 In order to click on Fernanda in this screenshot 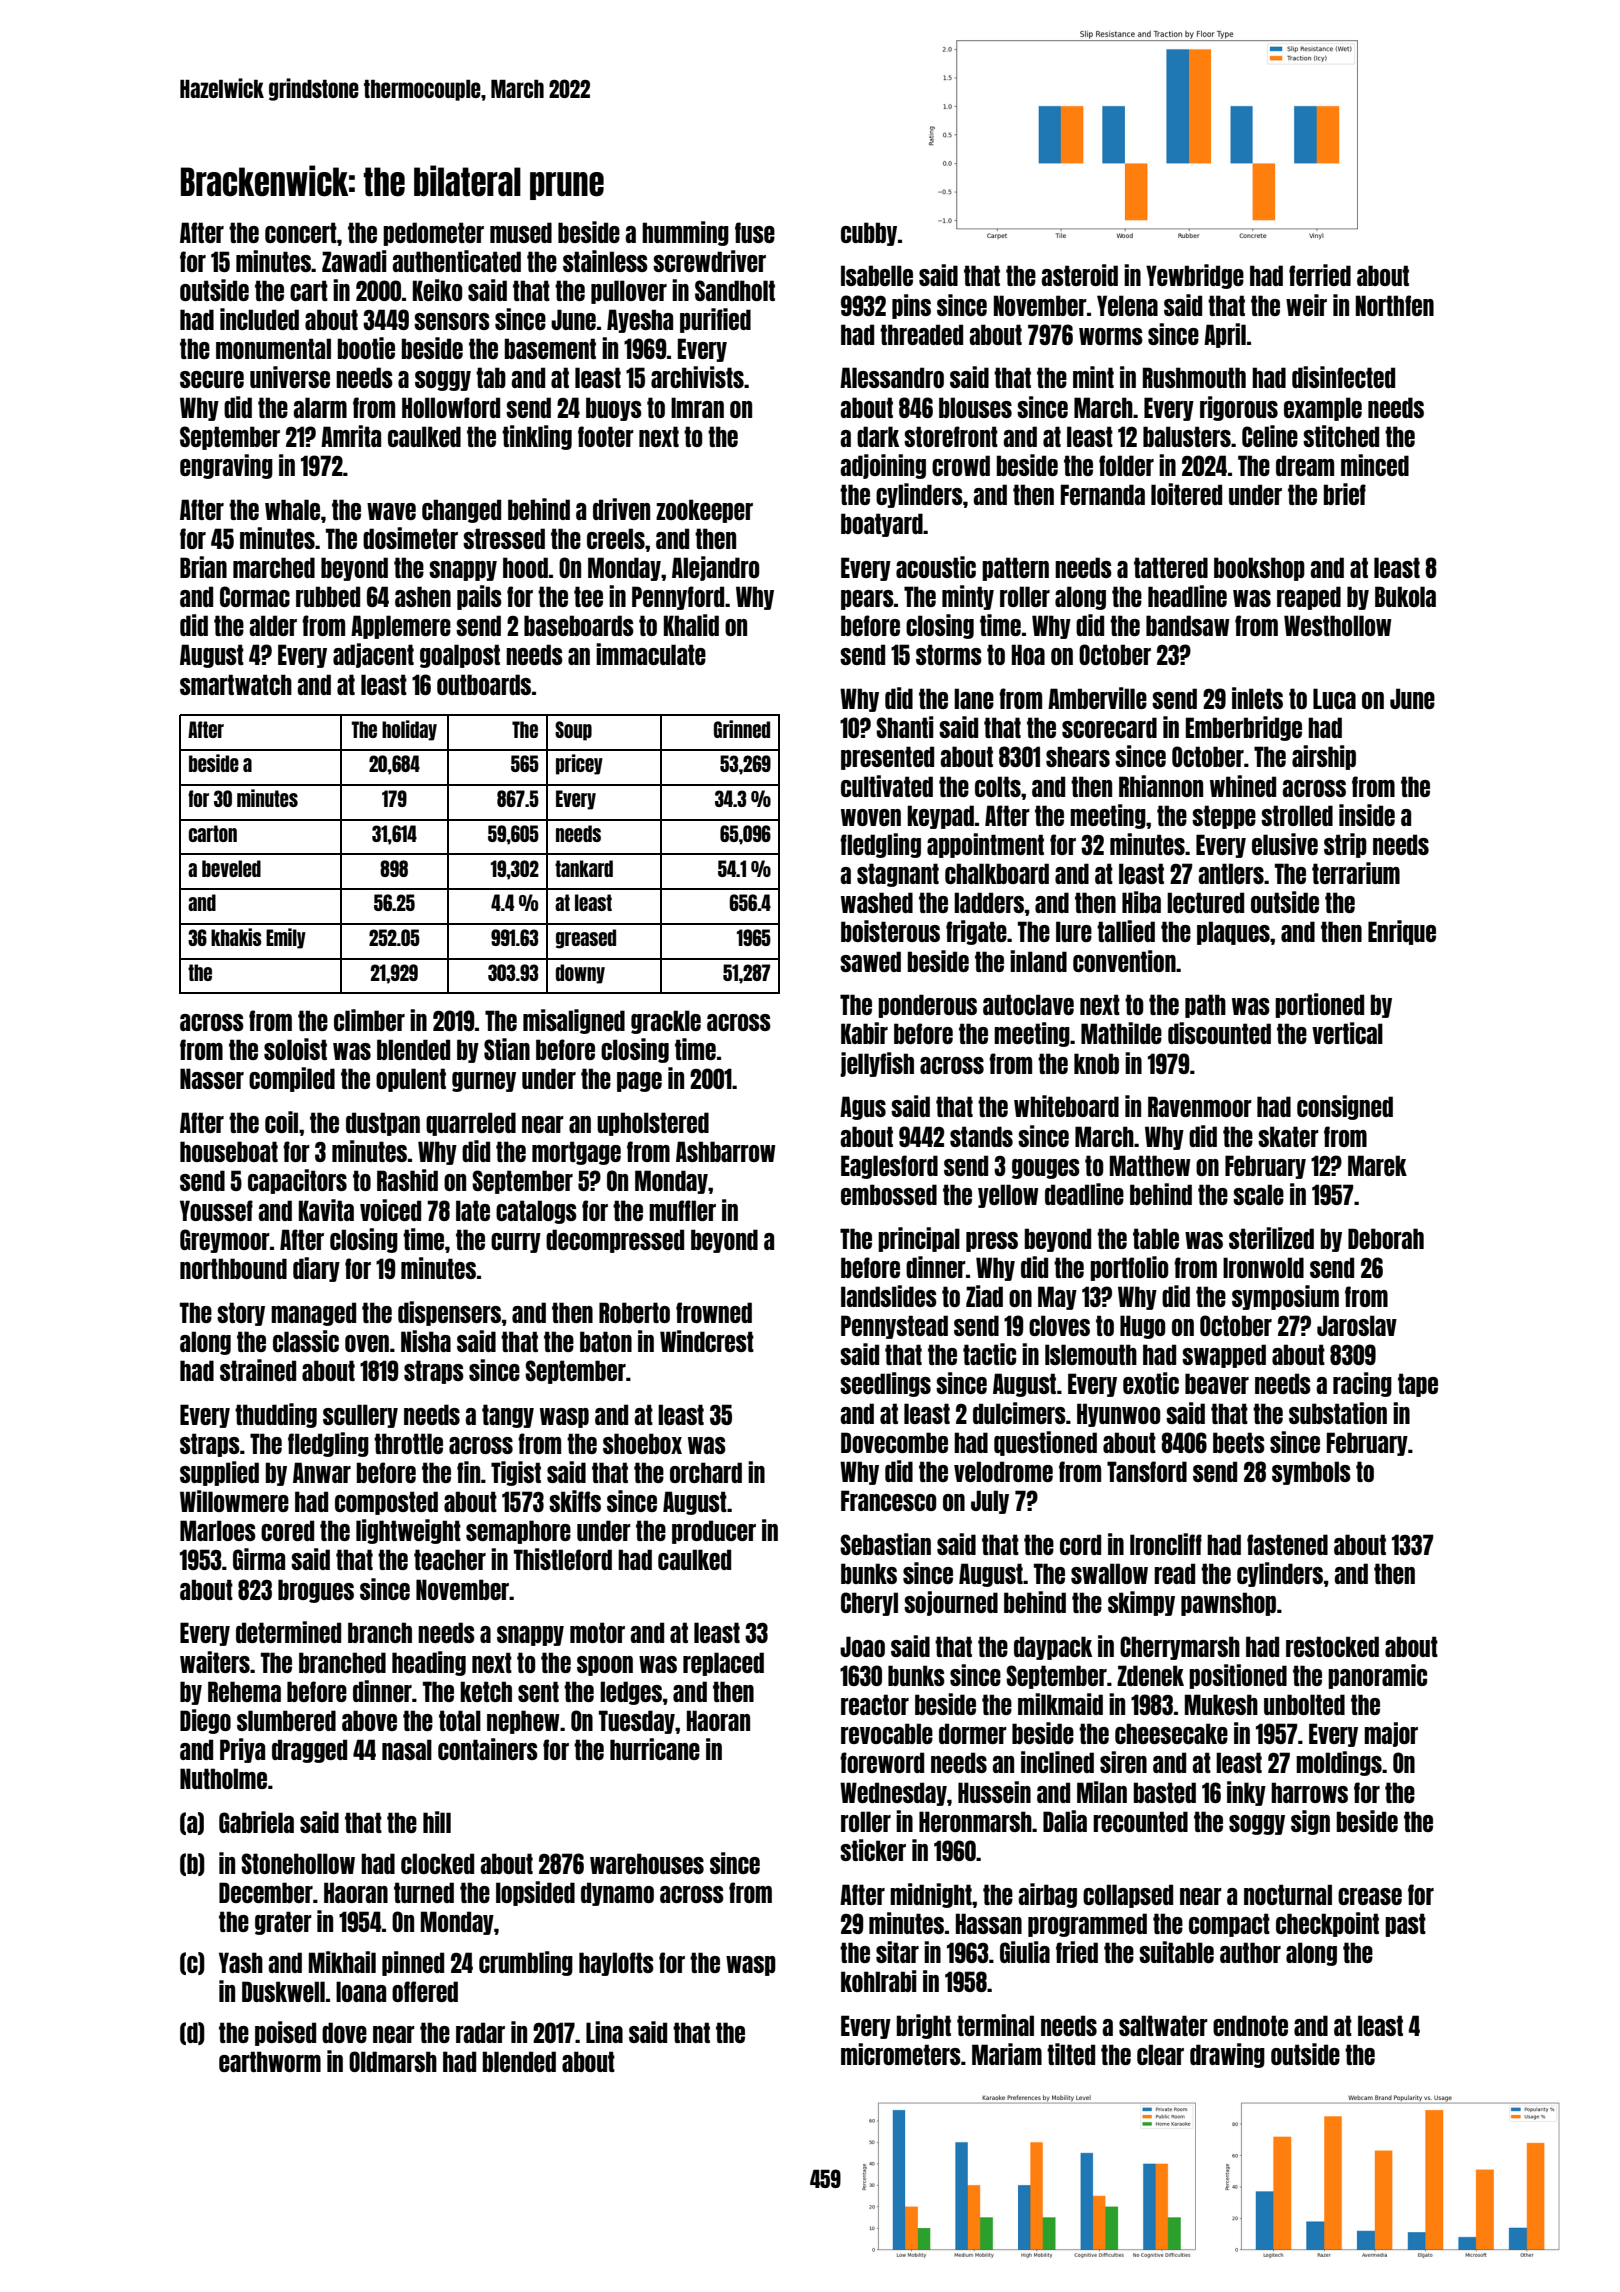, I will do `click(1103, 494)`.
